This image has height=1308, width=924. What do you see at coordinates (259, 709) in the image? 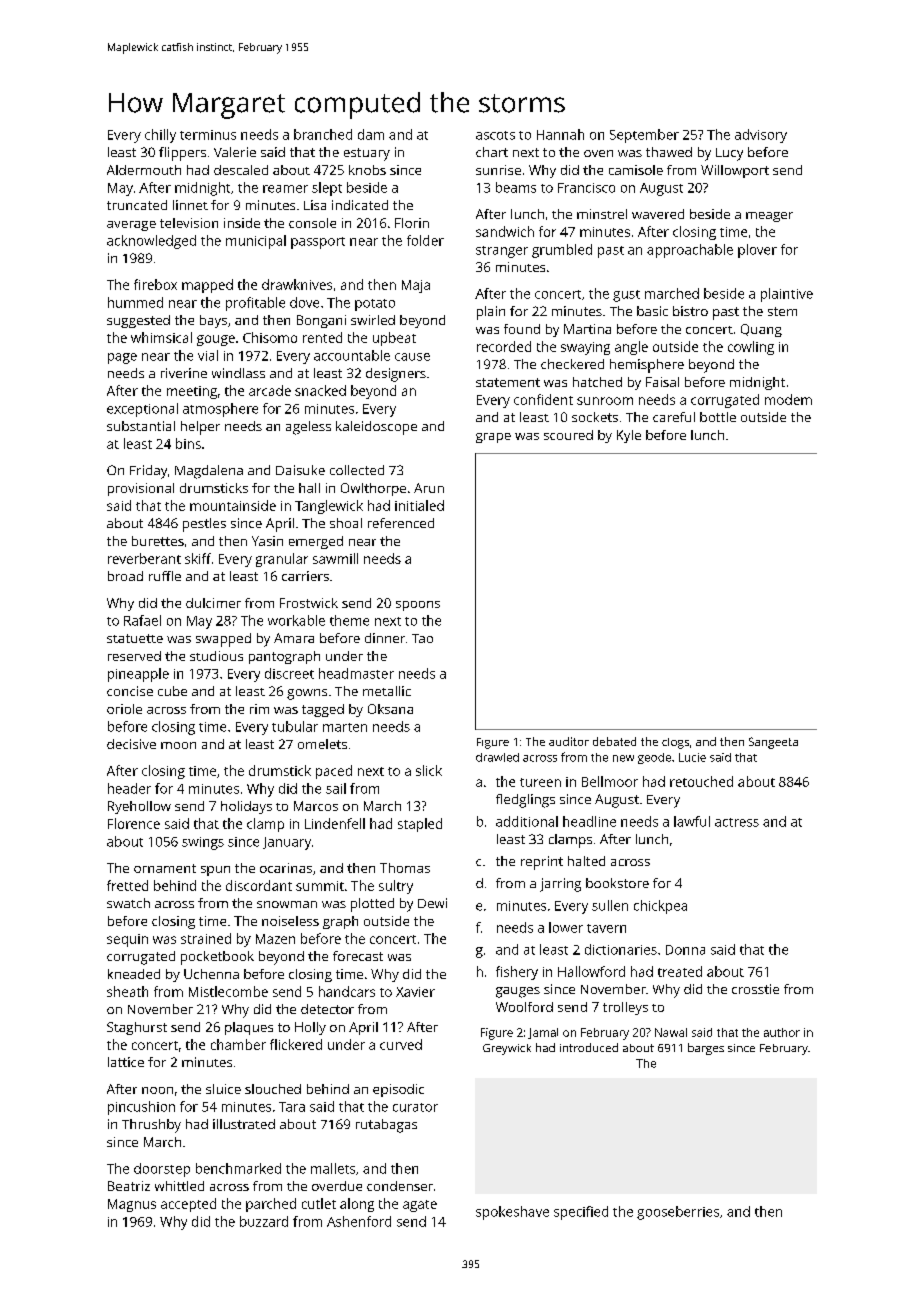
I see `rim` at bounding box center [259, 709].
